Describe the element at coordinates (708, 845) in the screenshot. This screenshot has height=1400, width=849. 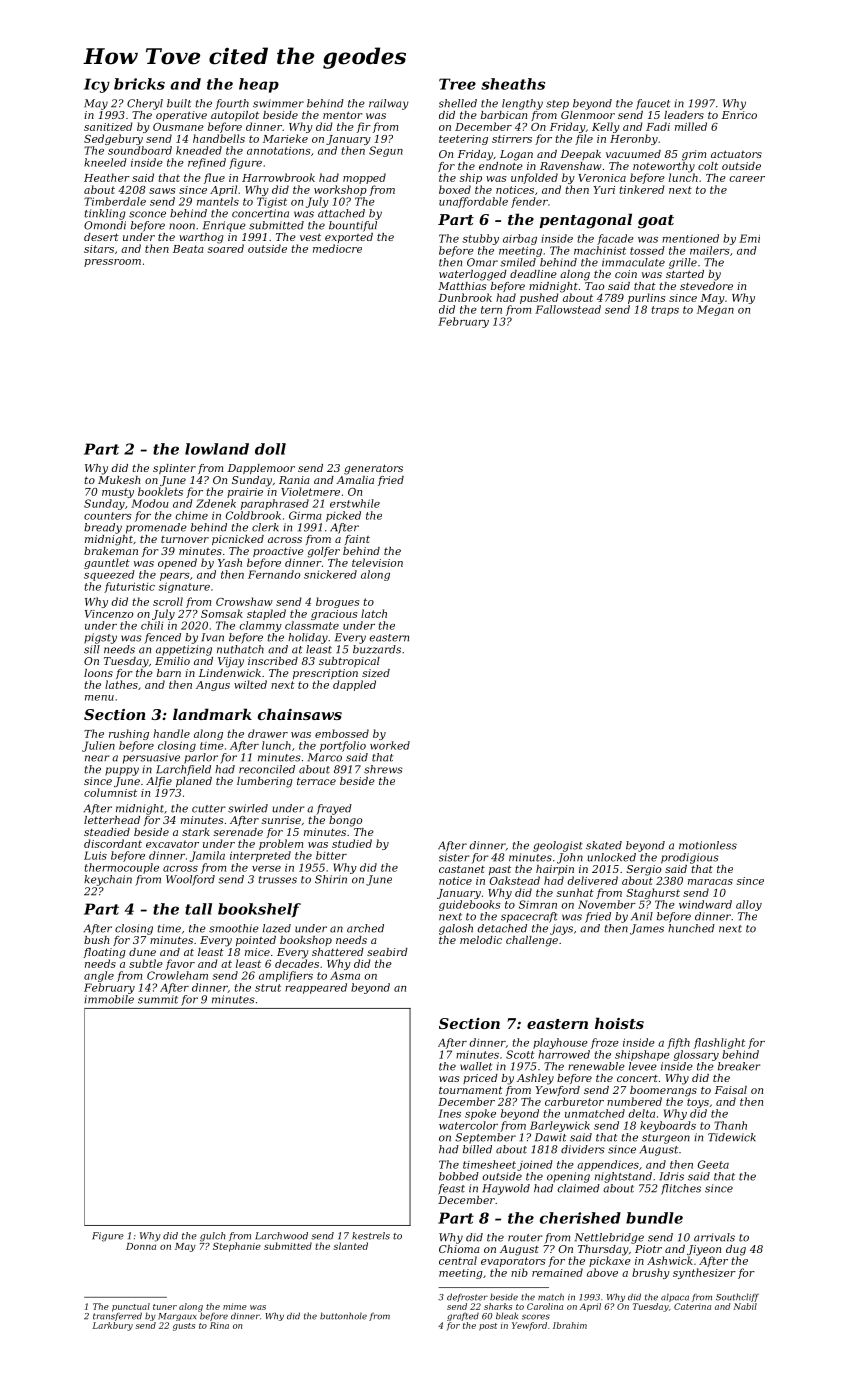
I see `motionless` at that location.
